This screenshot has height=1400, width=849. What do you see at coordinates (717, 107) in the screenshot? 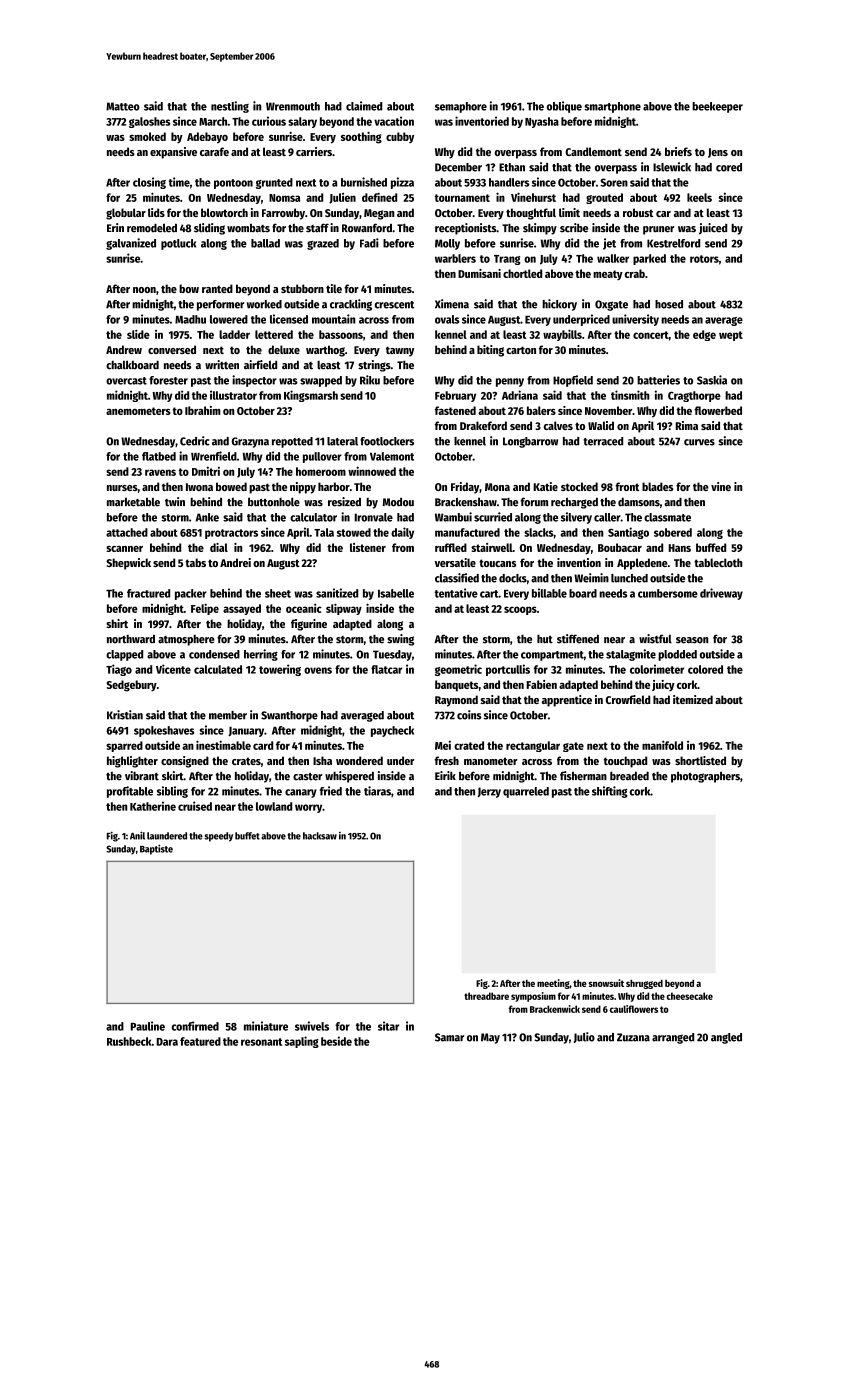
I see `beekeeper` at bounding box center [717, 107].
